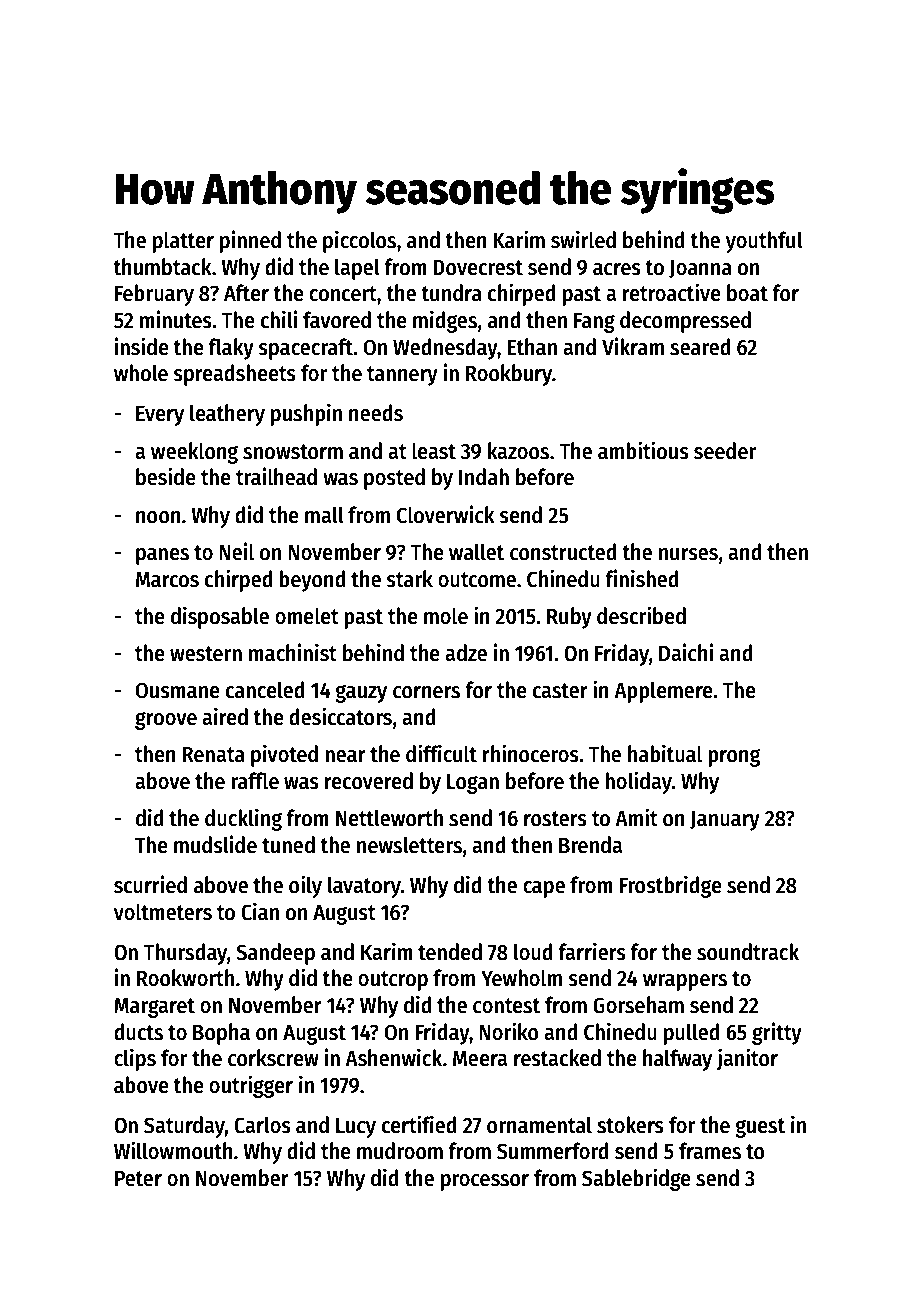 This document has width=924, height=1311. Describe the element at coordinates (183, 242) in the document. I see `platter` at that location.
